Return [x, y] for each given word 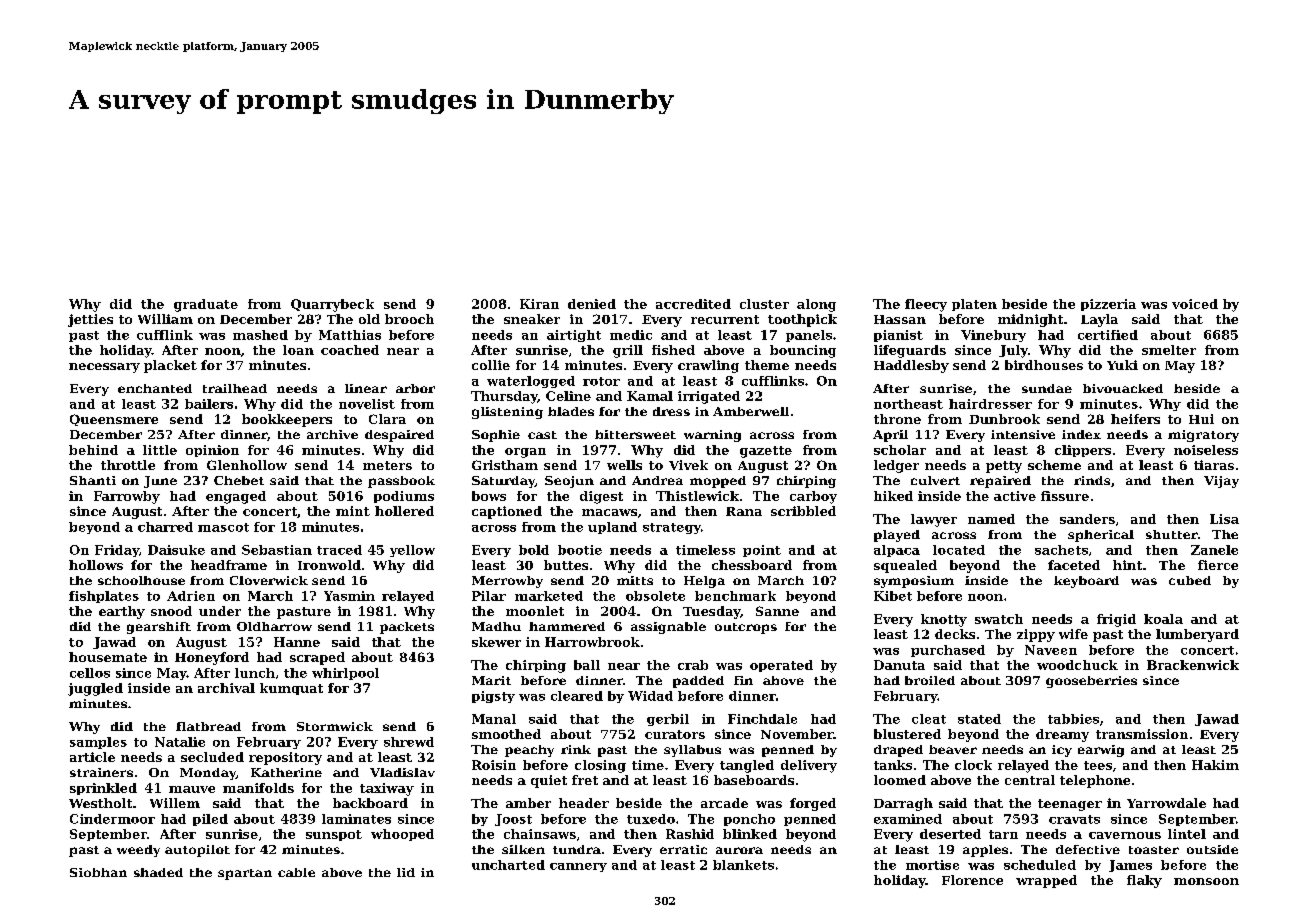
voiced [1195, 304]
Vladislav [402, 772]
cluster [764, 304]
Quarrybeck [332, 305]
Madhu [496, 626]
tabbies [1073, 719]
